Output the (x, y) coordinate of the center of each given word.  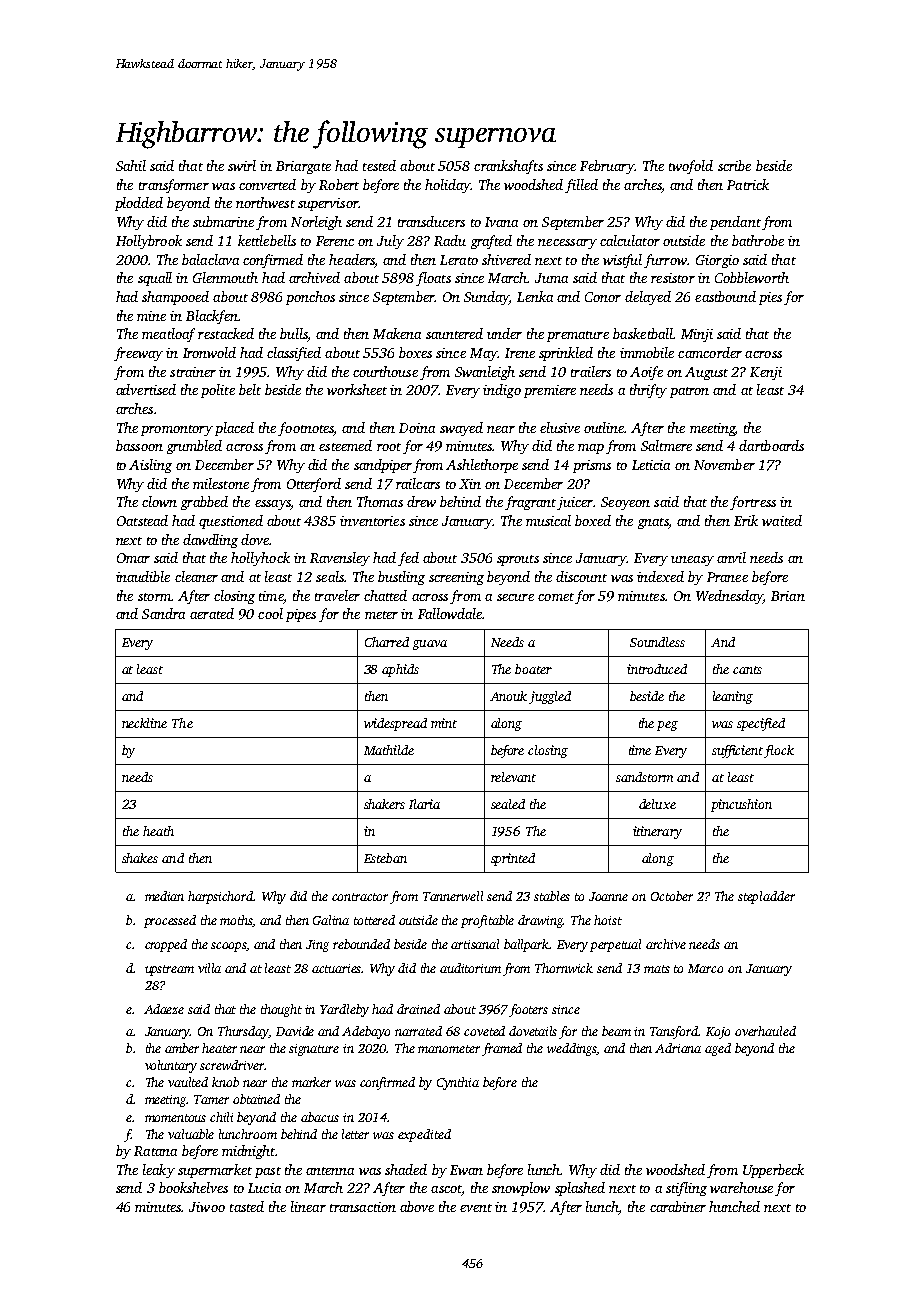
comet (556, 597)
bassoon (139, 445)
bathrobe (758, 240)
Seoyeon (625, 503)
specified (761, 724)
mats (657, 969)
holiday (448, 186)
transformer (174, 186)
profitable (487, 921)
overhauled (765, 1031)
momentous (175, 1118)
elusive (560, 427)
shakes (140, 858)
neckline (144, 723)
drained (418, 1009)
